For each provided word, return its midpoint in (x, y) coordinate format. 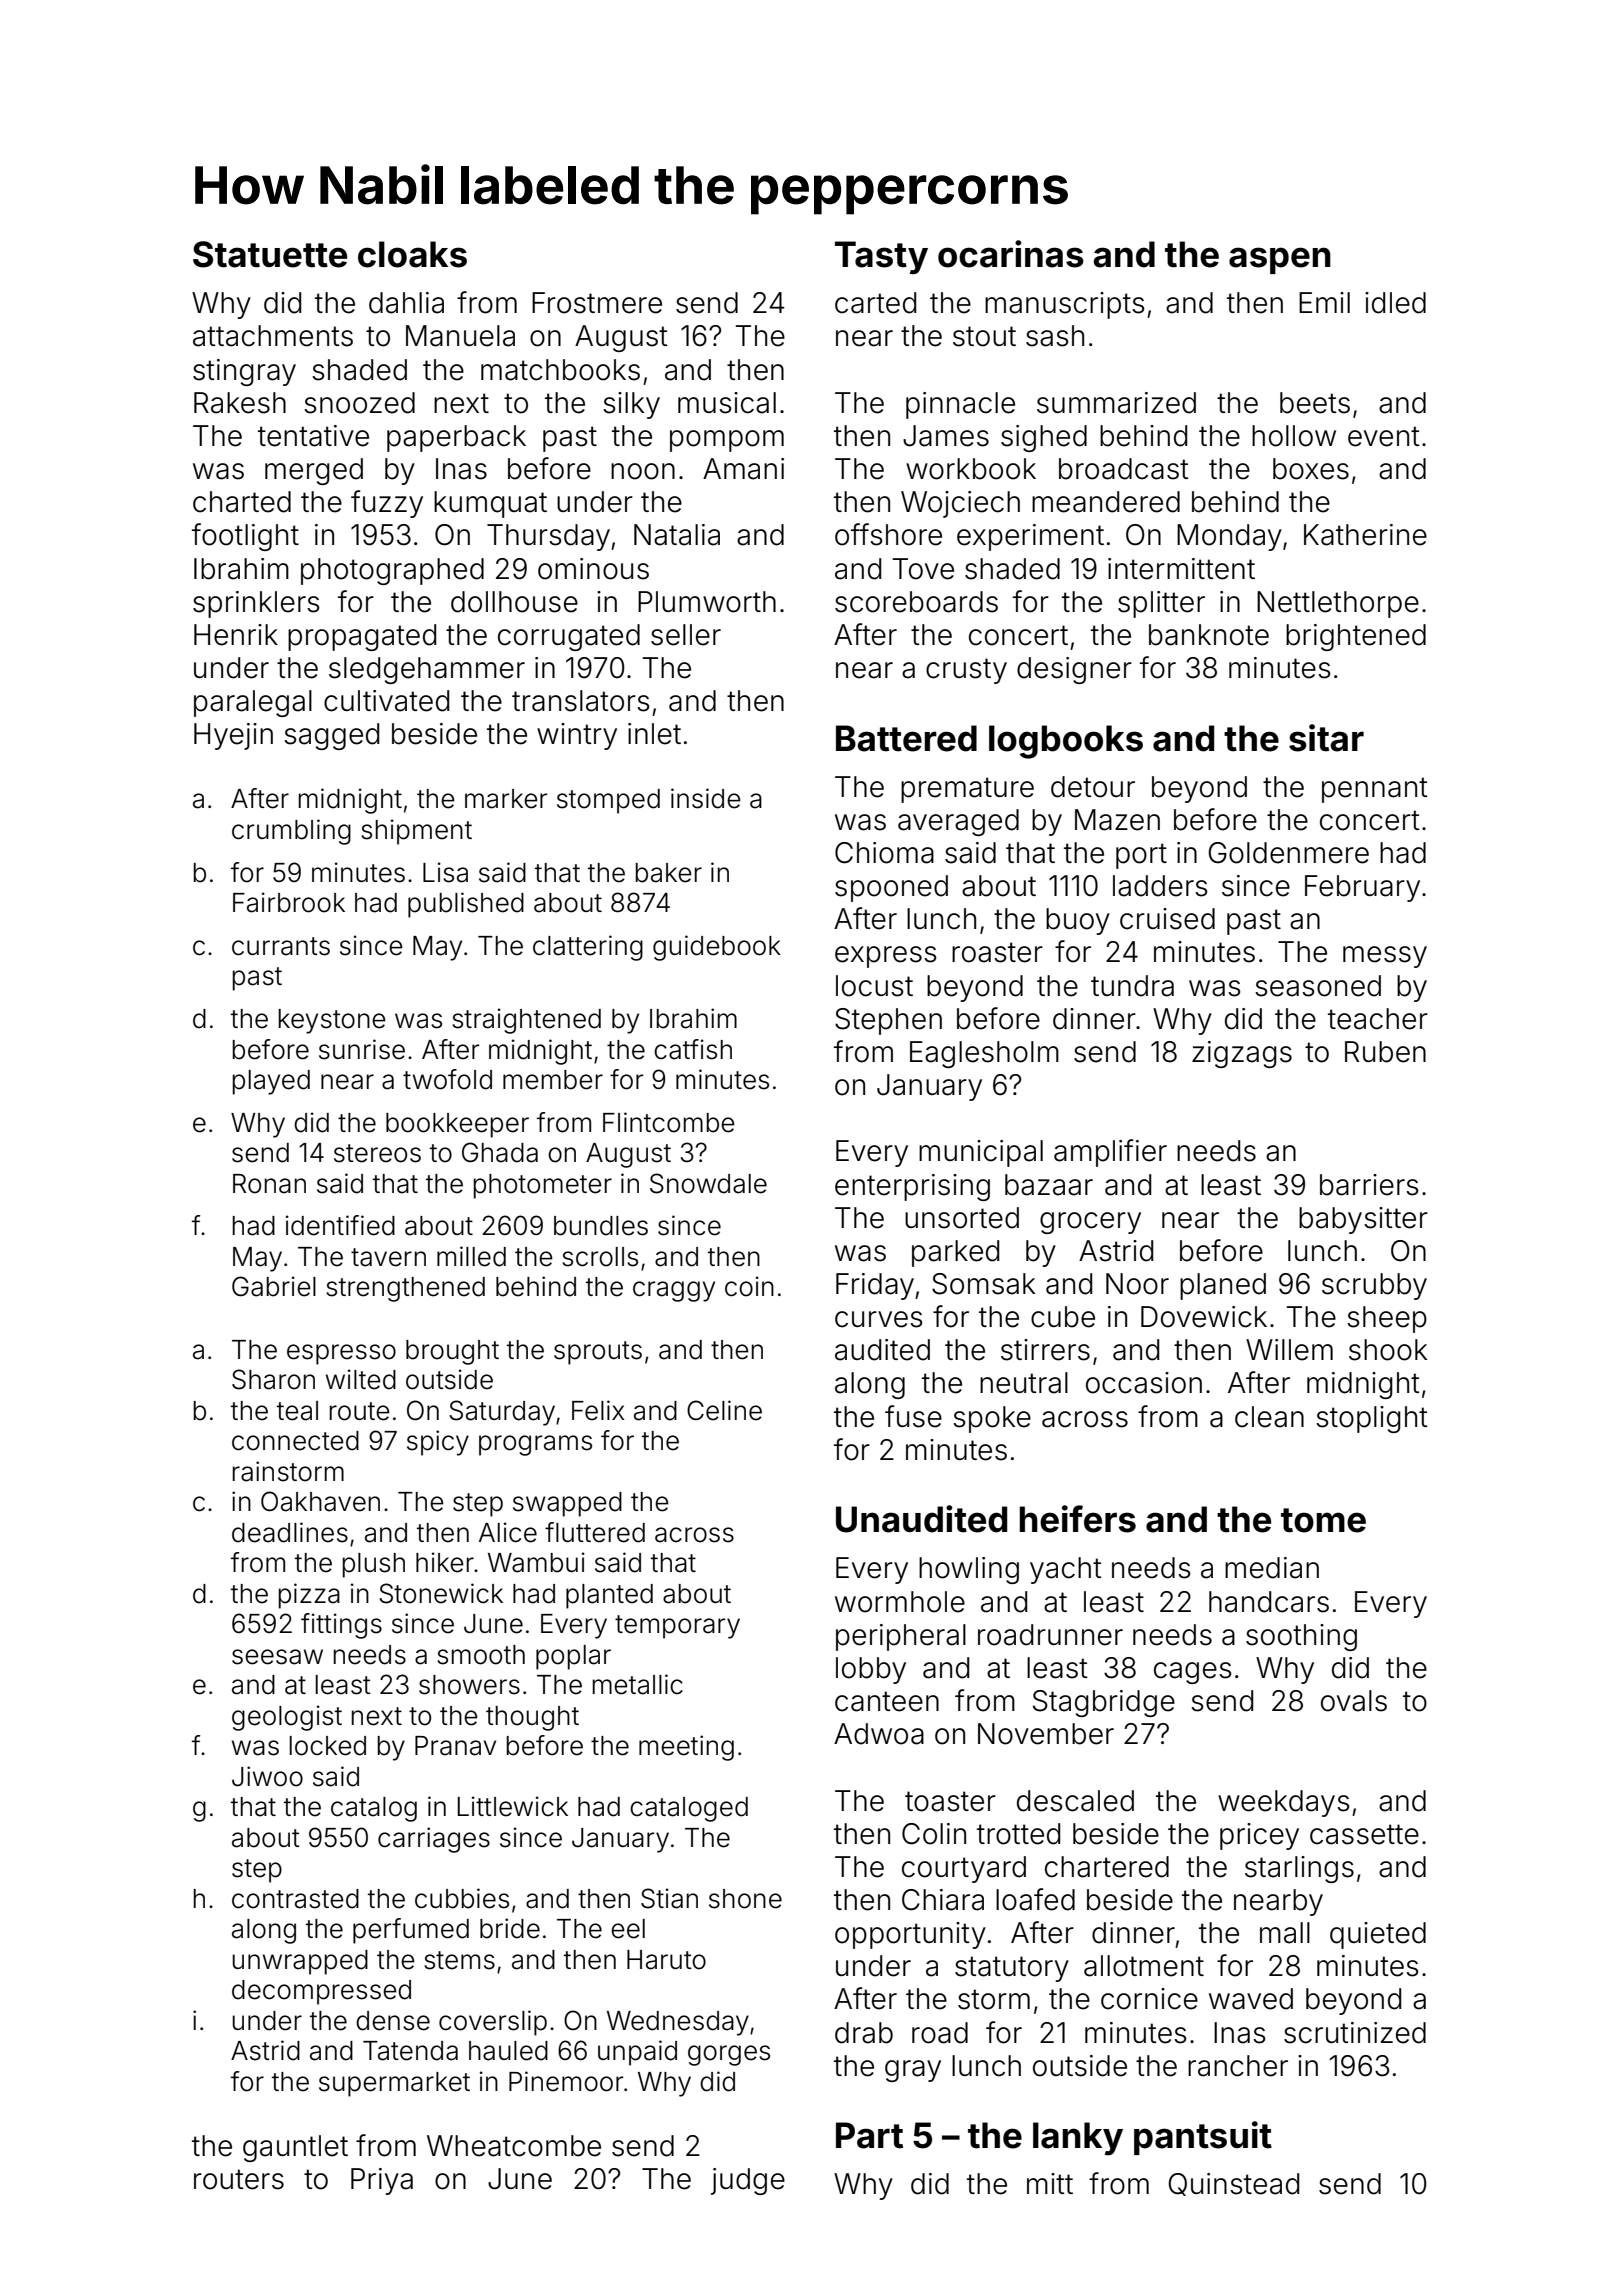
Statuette (270, 254)
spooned (891, 888)
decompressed (321, 1992)
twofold (447, 1079)
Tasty (881, 258)
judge (748, 2181)
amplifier (1110, 1153)
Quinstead (1233, 2184)
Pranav (455, 1746)
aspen (1280, 260)
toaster (950, 1801)
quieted (1378, 1935)
